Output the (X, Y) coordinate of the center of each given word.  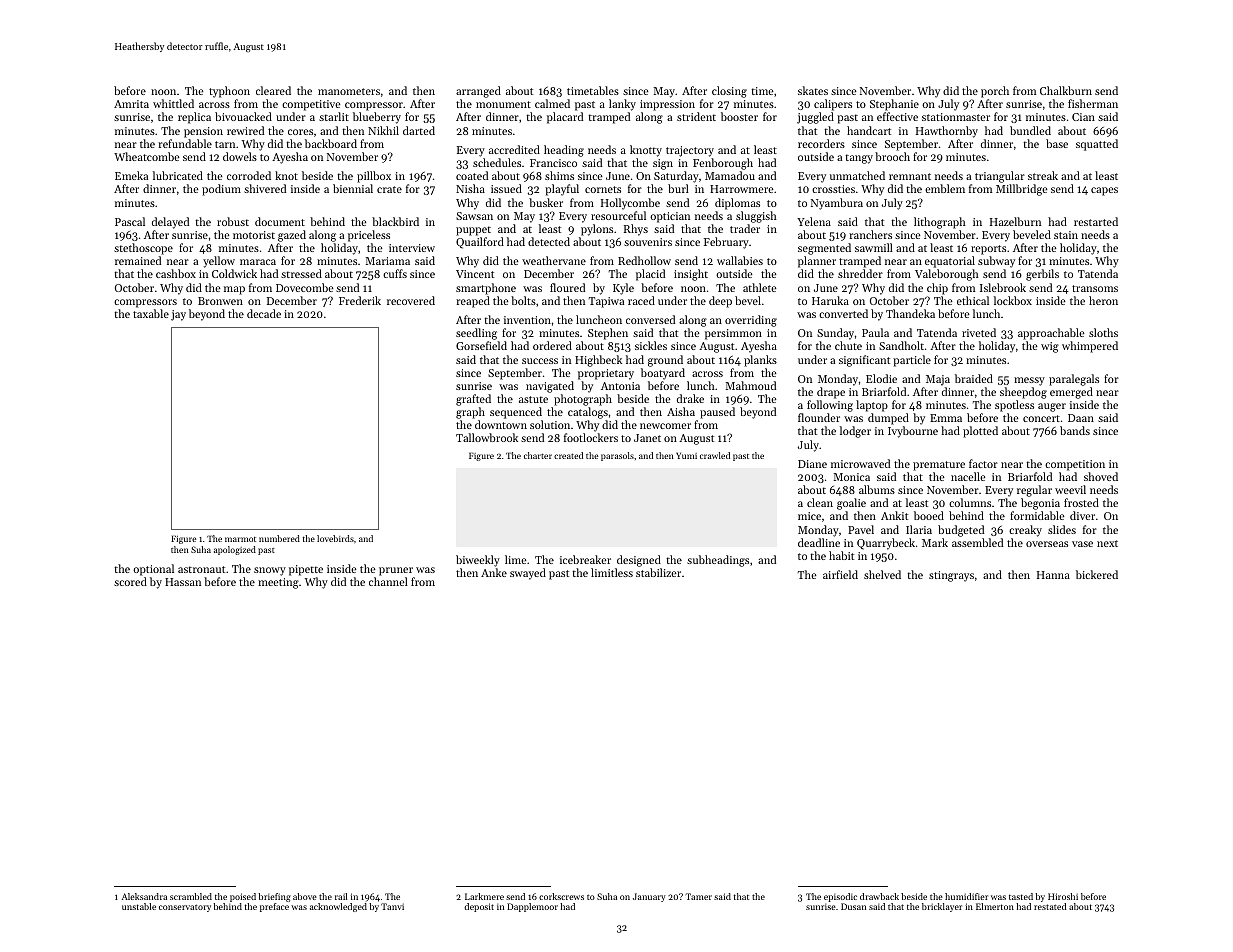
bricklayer (942, 907)
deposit (479, 907)
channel (388, 581)
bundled (1030, 130)
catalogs (588, 413)
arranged (478, 92)
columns (970, 502)
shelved (882, 574)
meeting (278, 583)
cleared (273, 90)
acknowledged (338, 907)
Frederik (360, 300)
